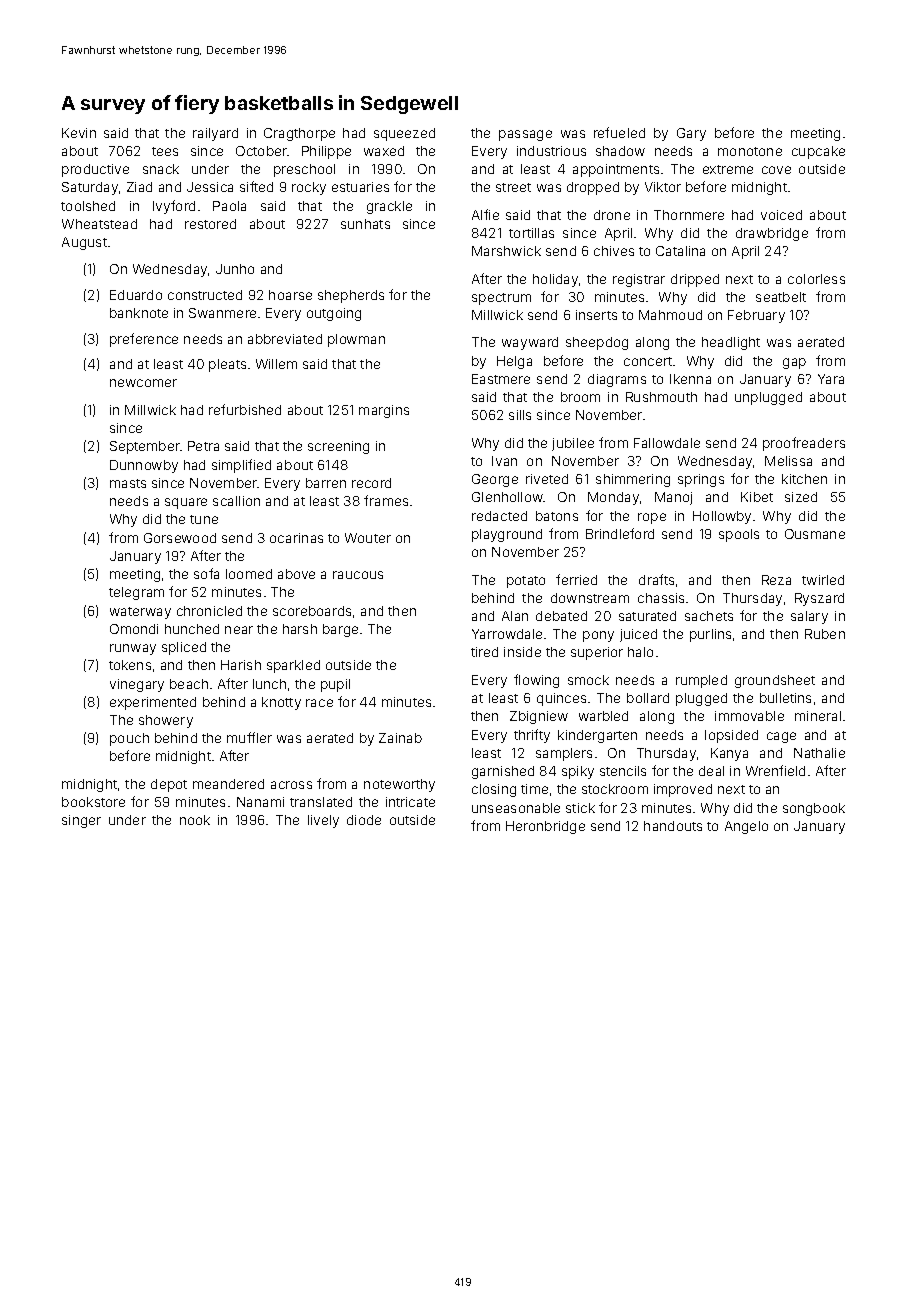  What do you see at coordinates (215, 134) in the screenshot?
I see `railyard` at bounding box center [215, 134].
